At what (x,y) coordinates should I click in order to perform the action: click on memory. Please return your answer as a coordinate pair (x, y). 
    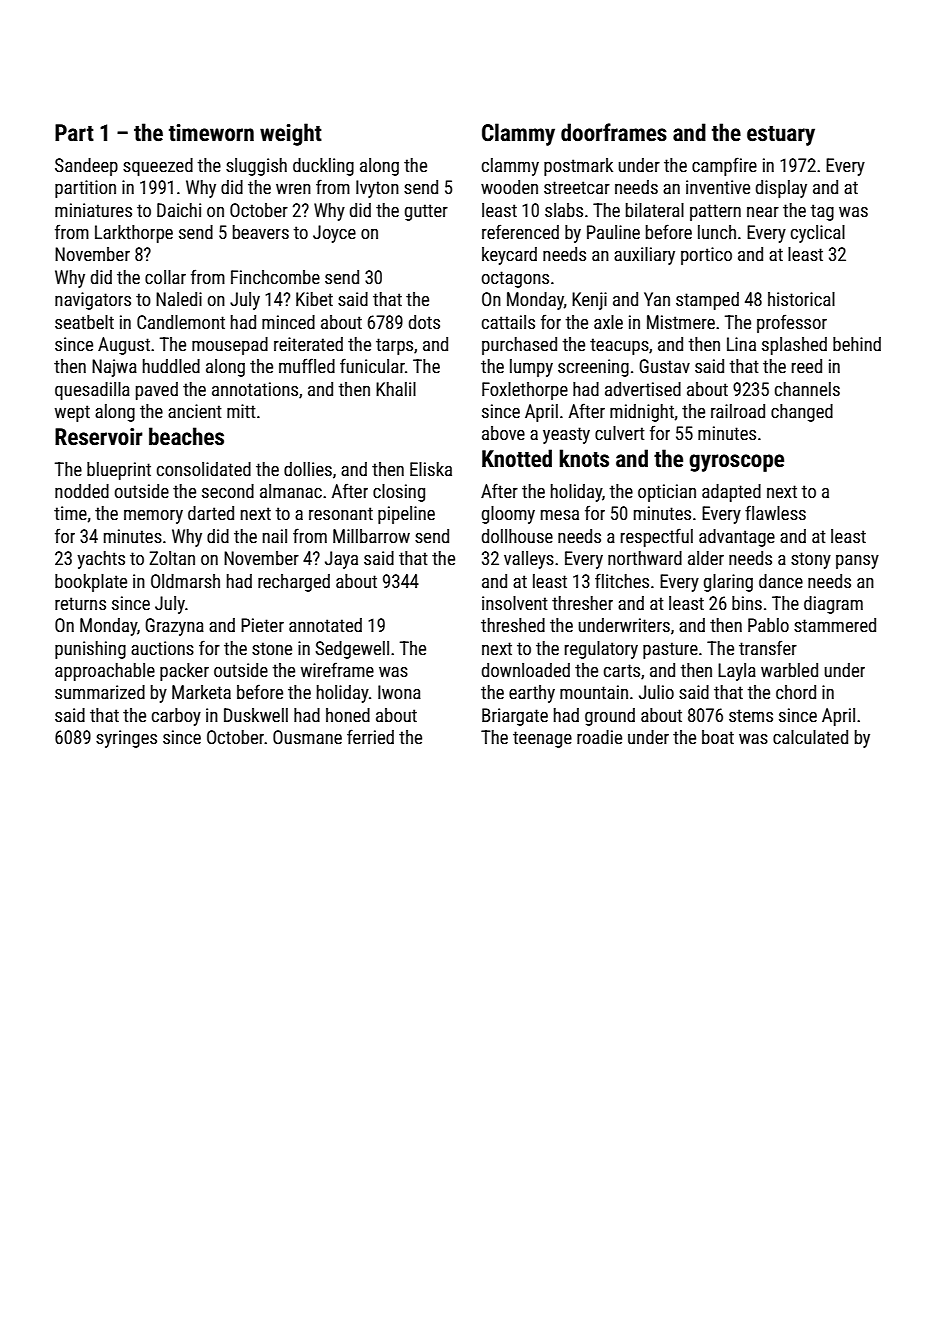
    Looking at the image, I should click on (153, 517).
